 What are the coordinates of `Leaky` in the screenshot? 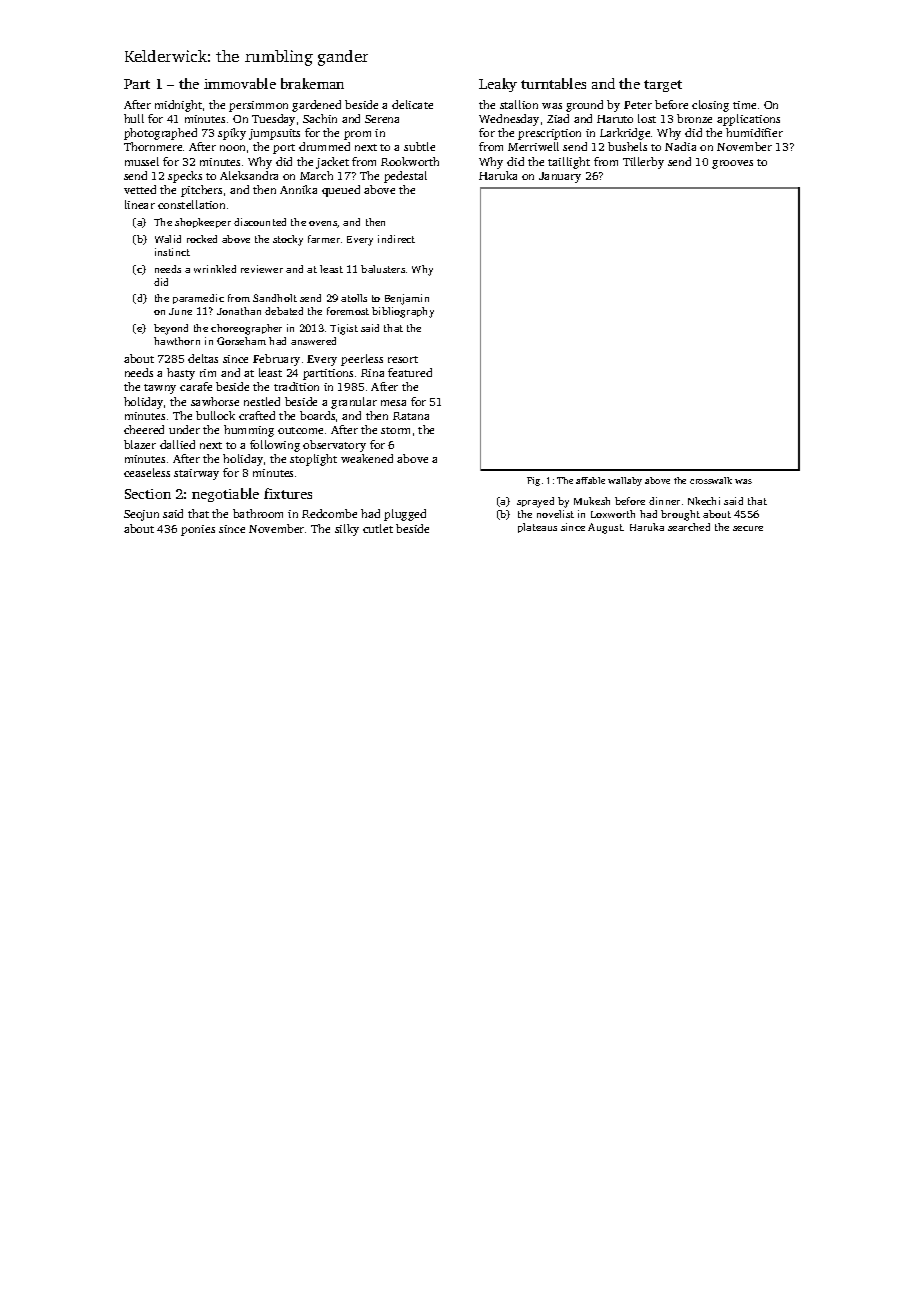 It's located at (498, 85).
